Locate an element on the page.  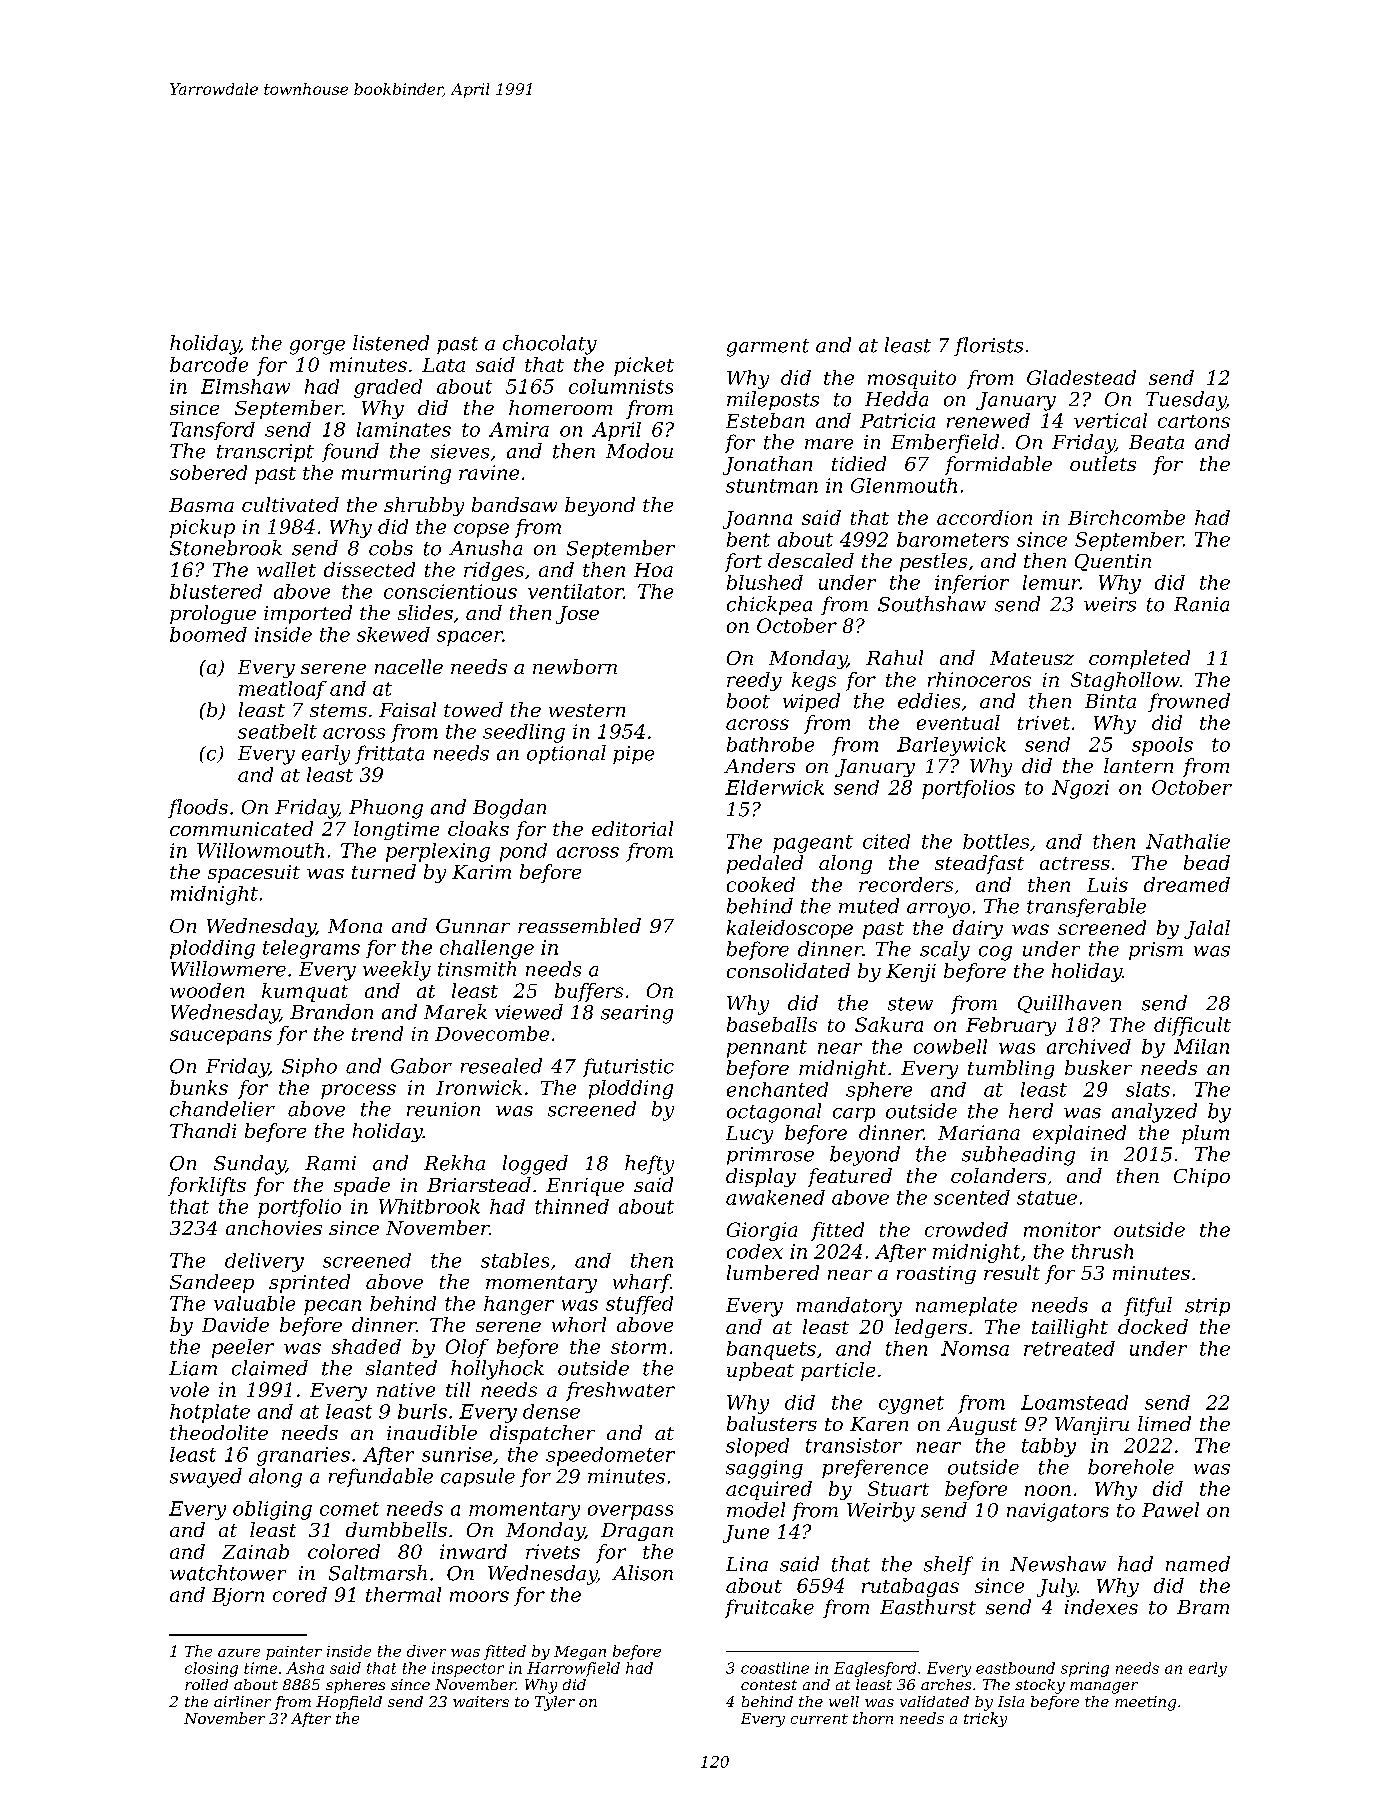
swayed is located at coordinates (206, 1478).
